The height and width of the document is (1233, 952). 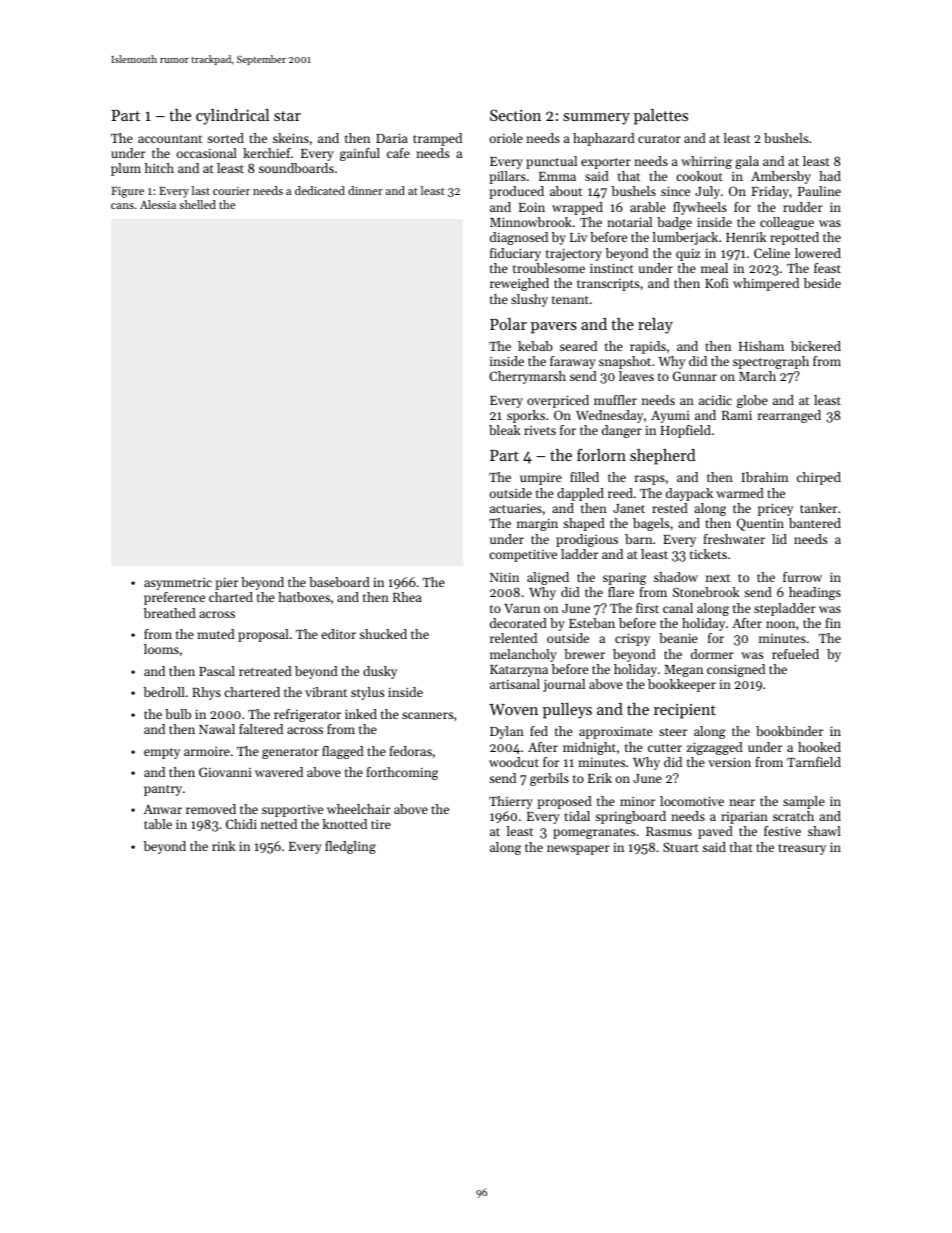 I want to click on fledgling, so click(x=350, y=847).
